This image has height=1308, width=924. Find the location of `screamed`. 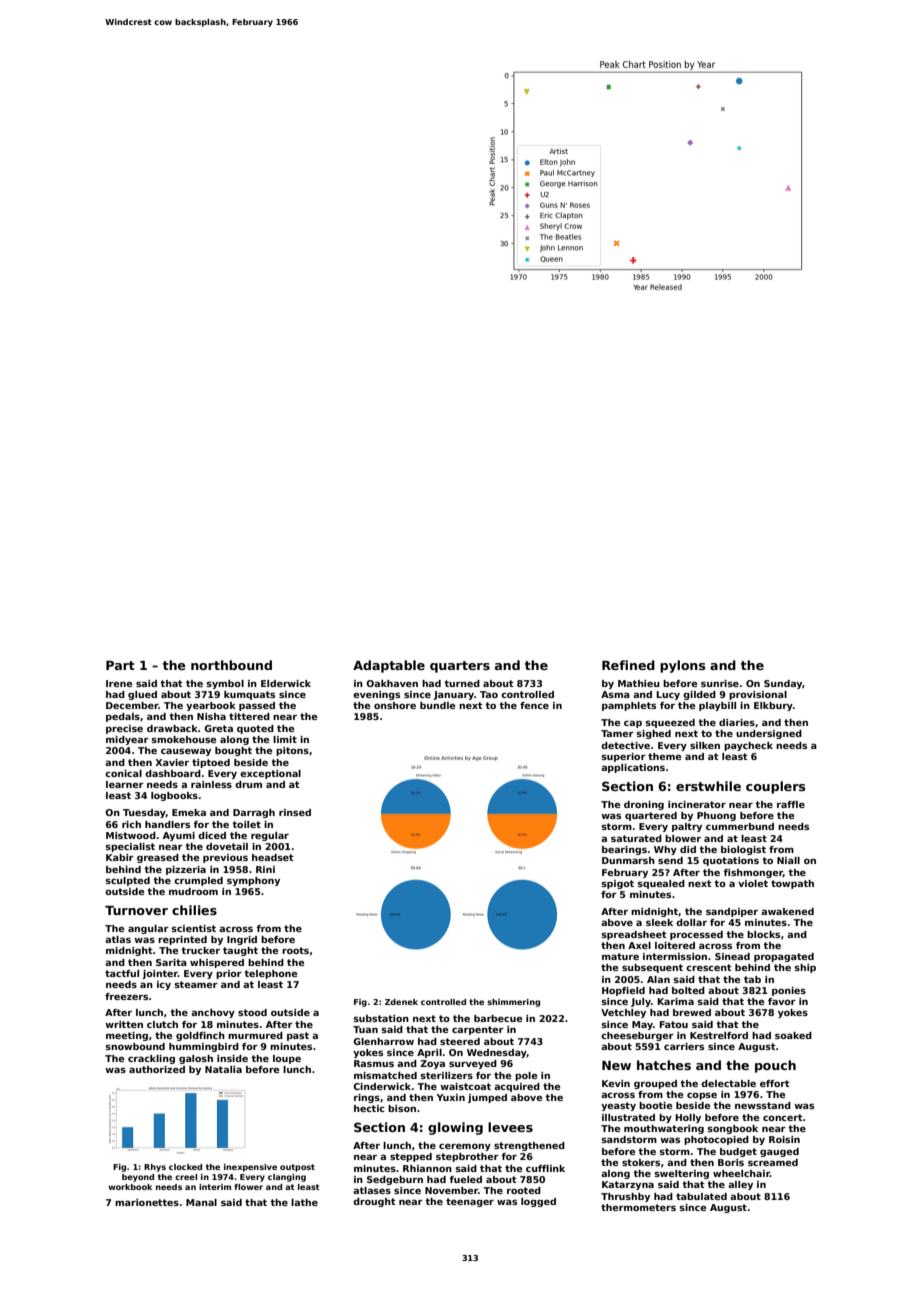

screamed is located at coordinates (773, 1162).
